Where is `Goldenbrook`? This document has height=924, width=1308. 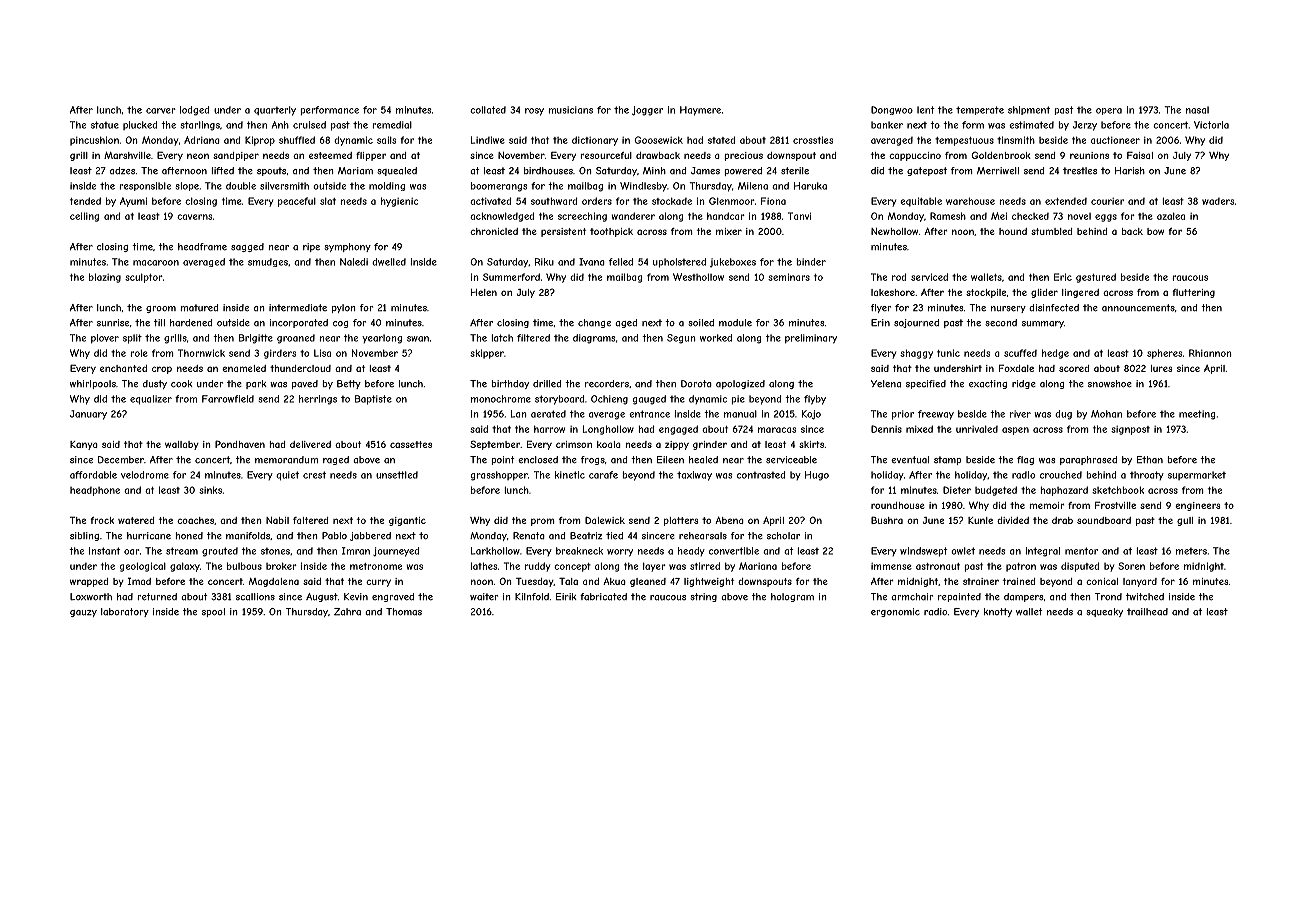 Goldenbrook is located at coordinates (1001, 155).
